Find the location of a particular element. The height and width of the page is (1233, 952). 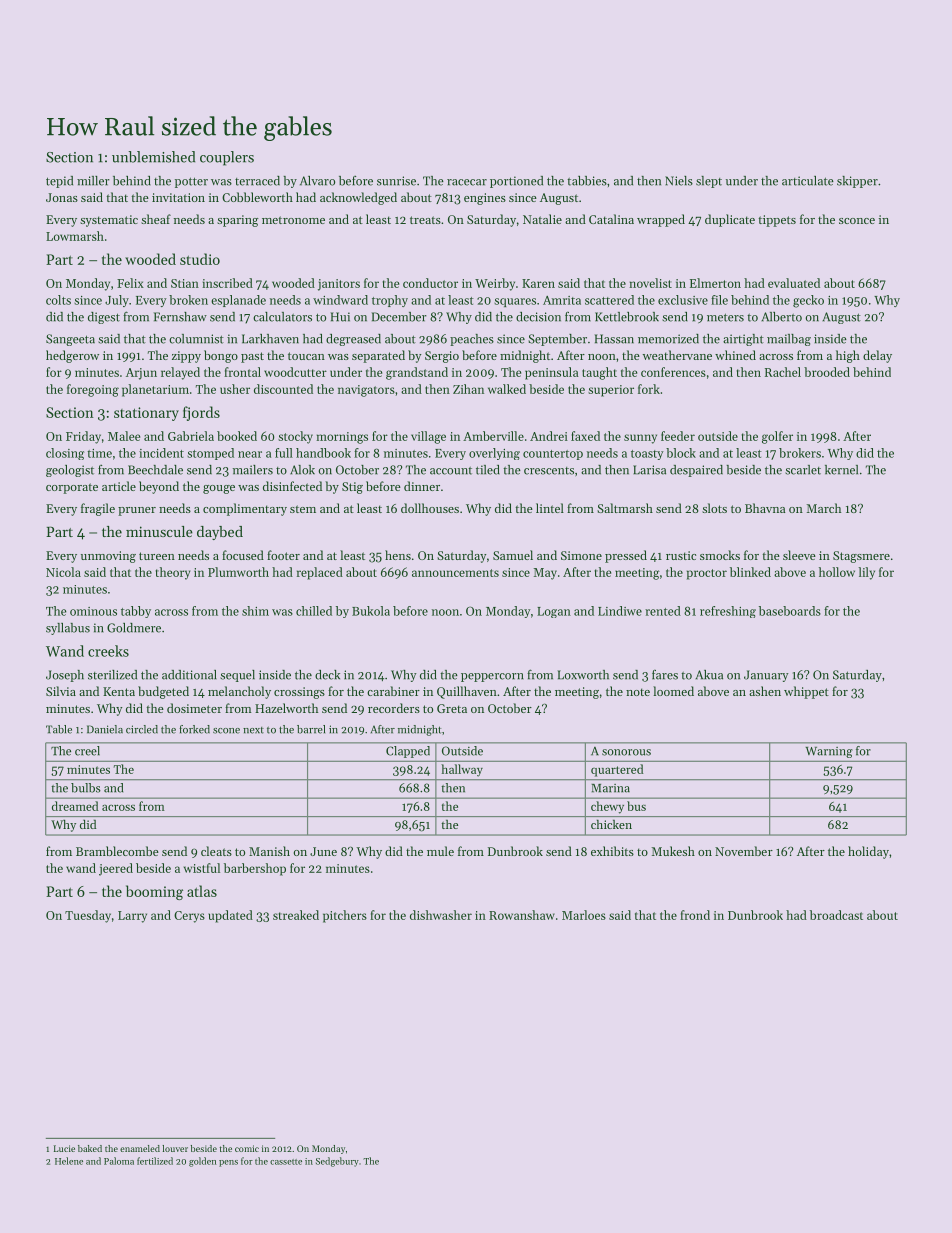

golfer is located at coordinates (777, 437).
